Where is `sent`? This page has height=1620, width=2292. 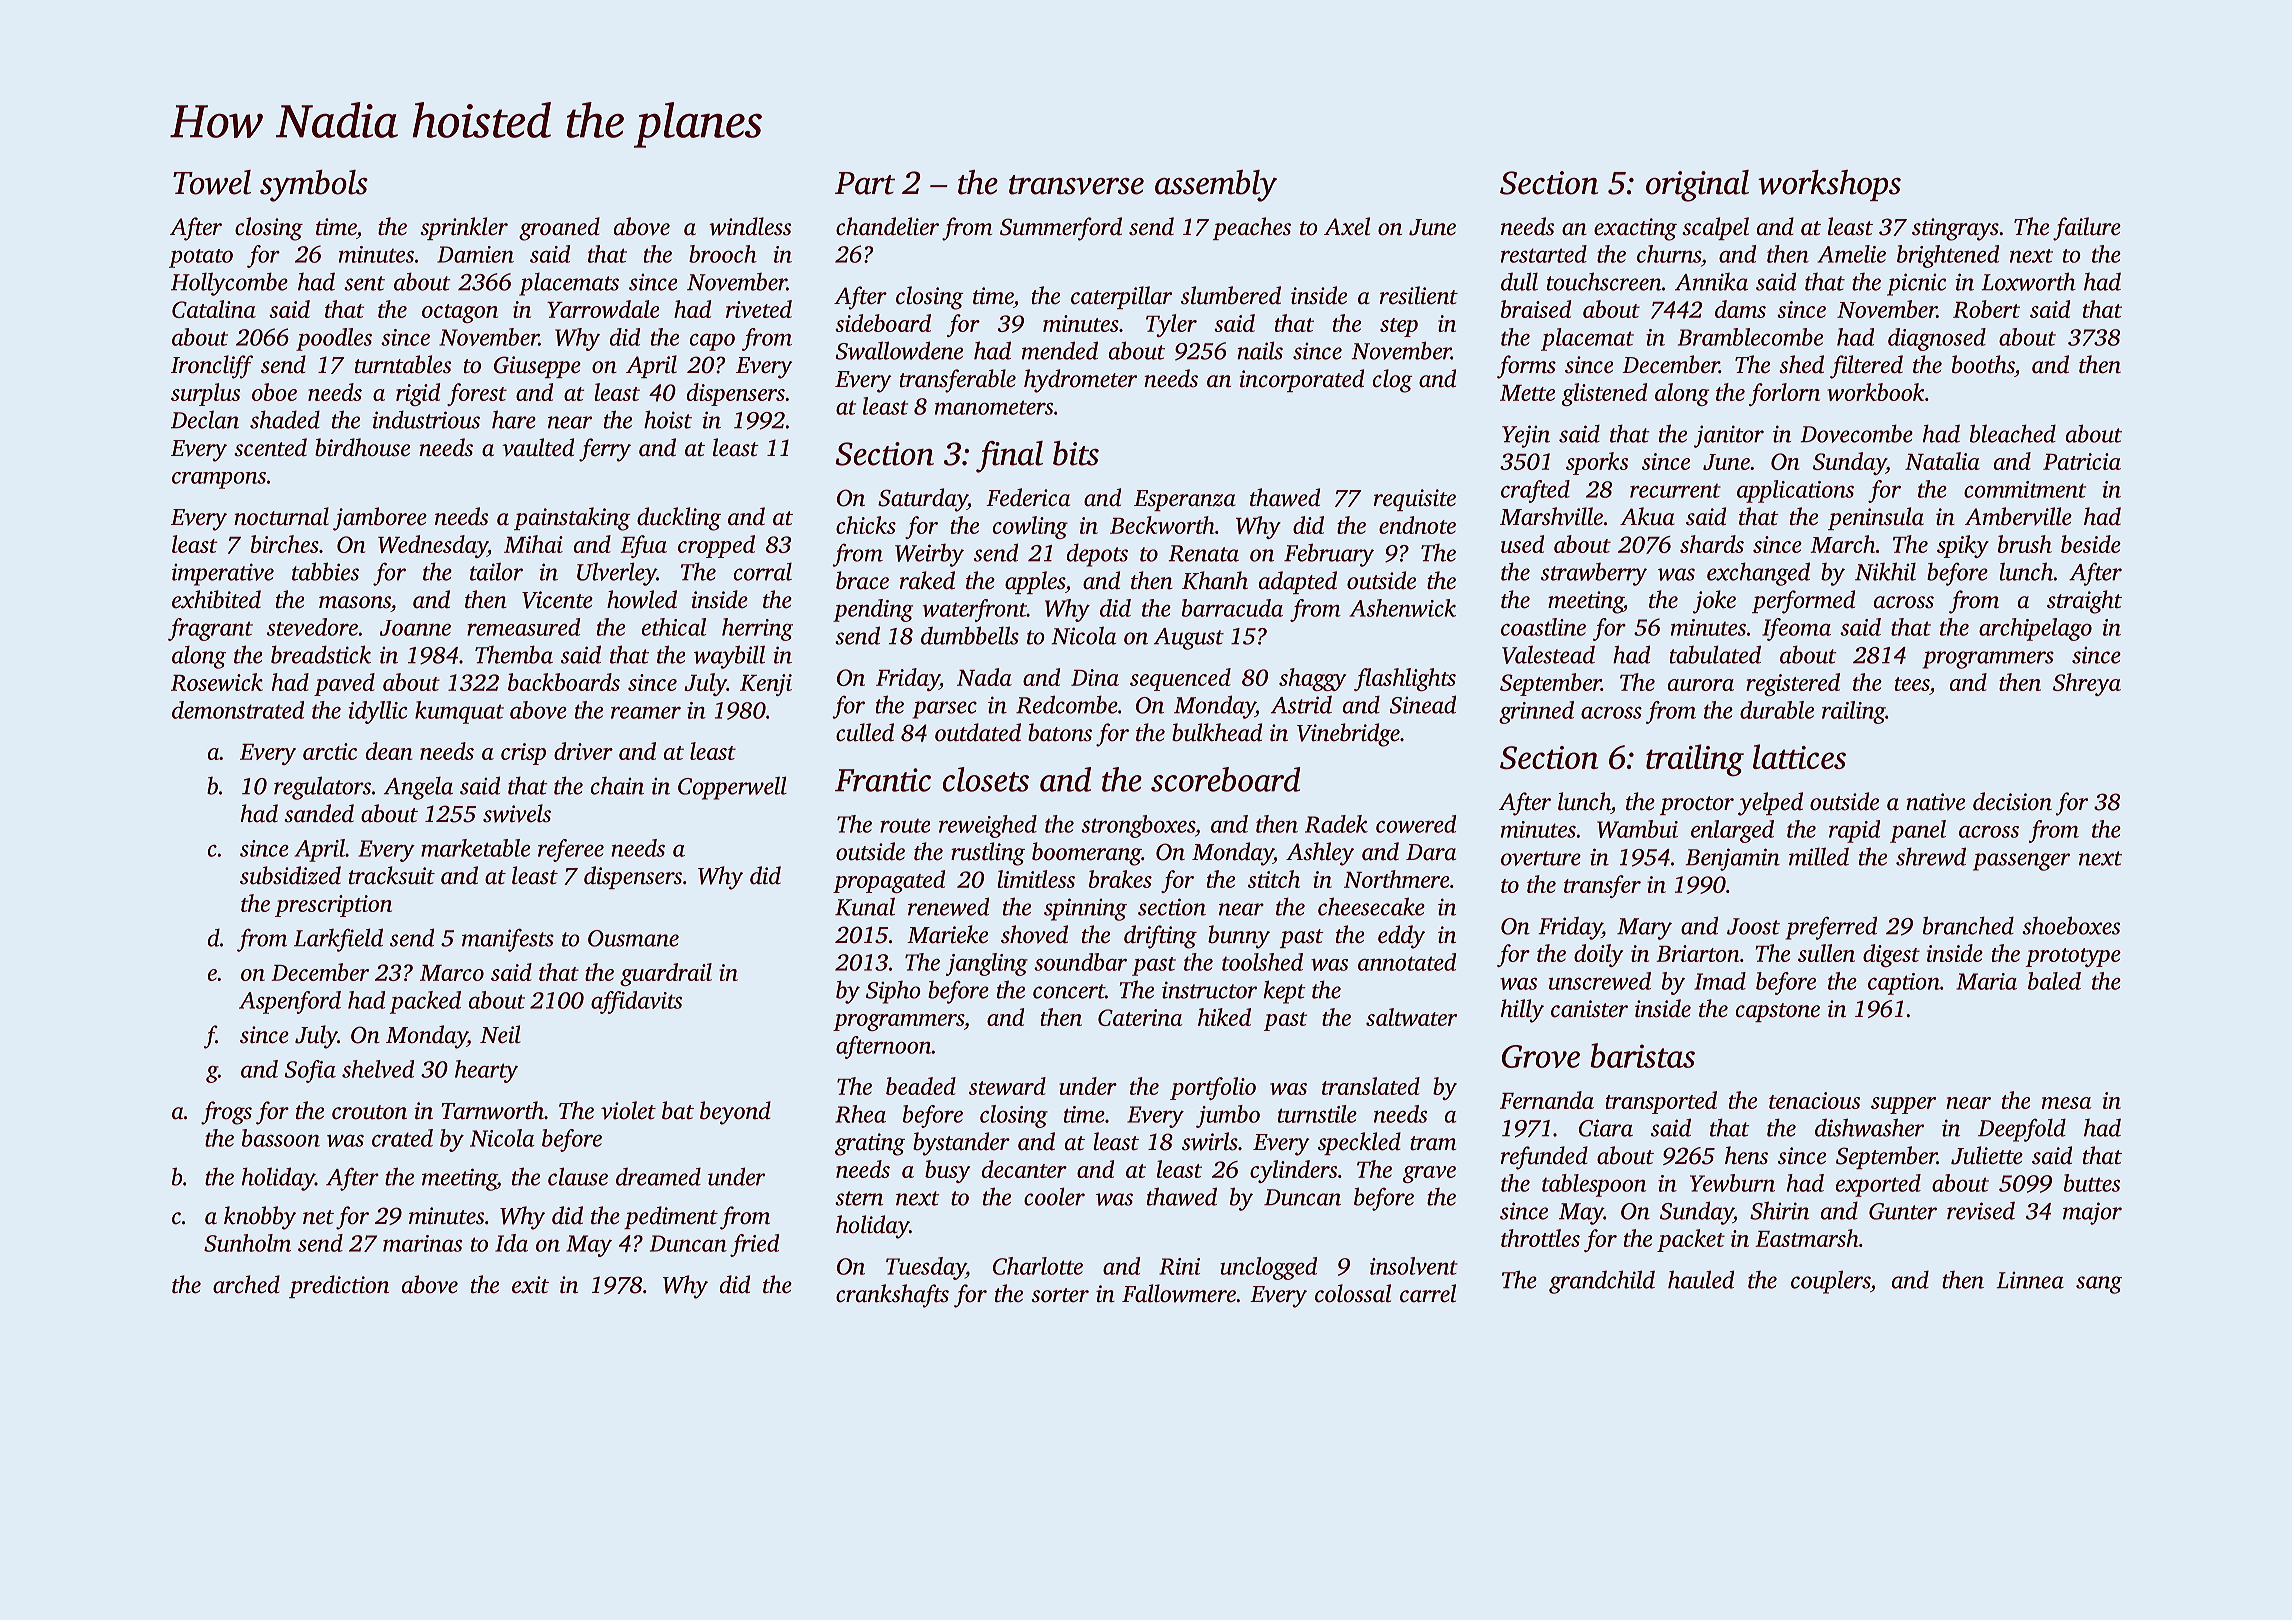
sent is located at coordinates (364, 283).
